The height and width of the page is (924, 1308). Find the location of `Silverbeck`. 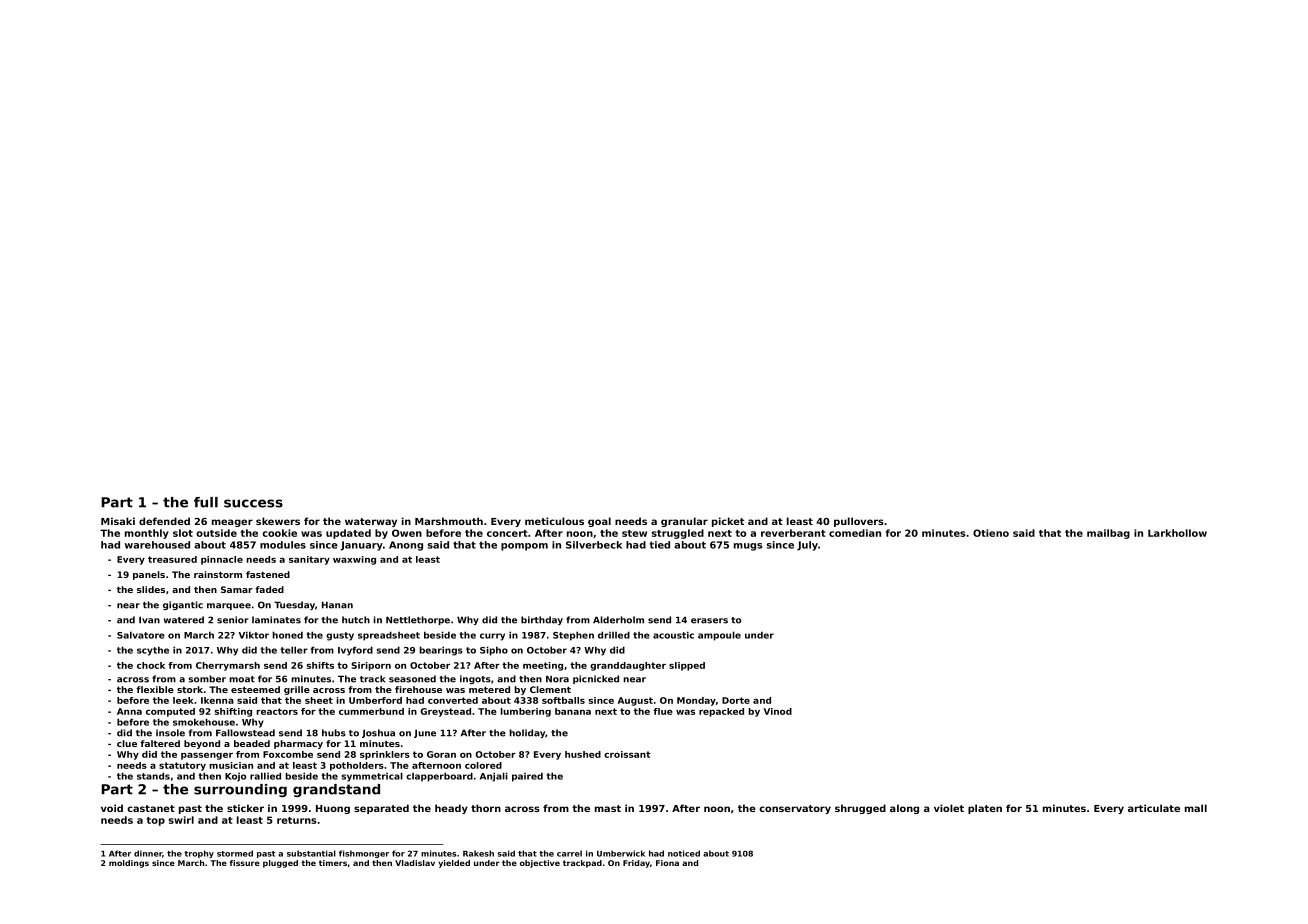

Silverbeck is located at coordinates (594, 545).
